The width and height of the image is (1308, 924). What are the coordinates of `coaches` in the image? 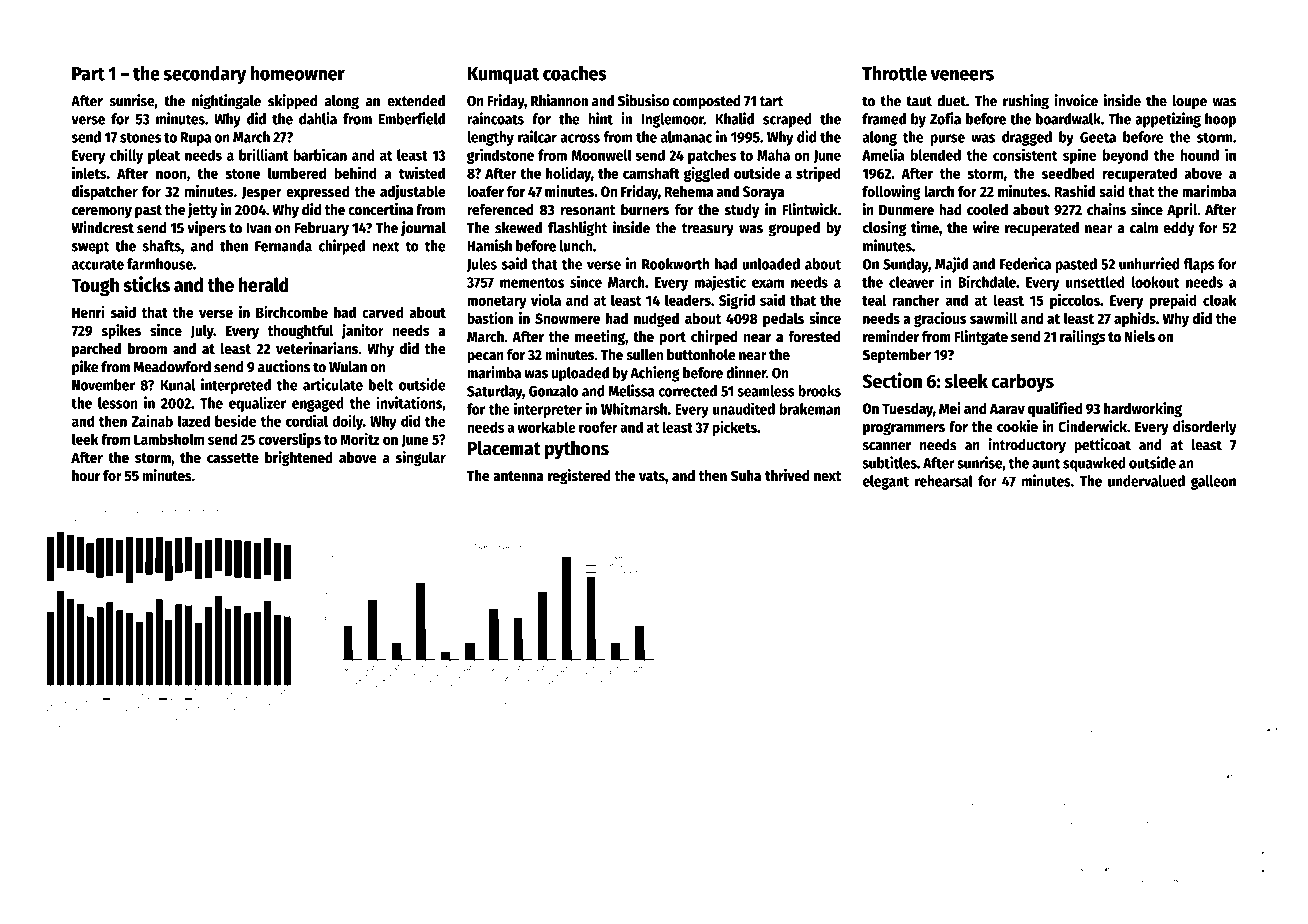 It's located at (575, 73).
